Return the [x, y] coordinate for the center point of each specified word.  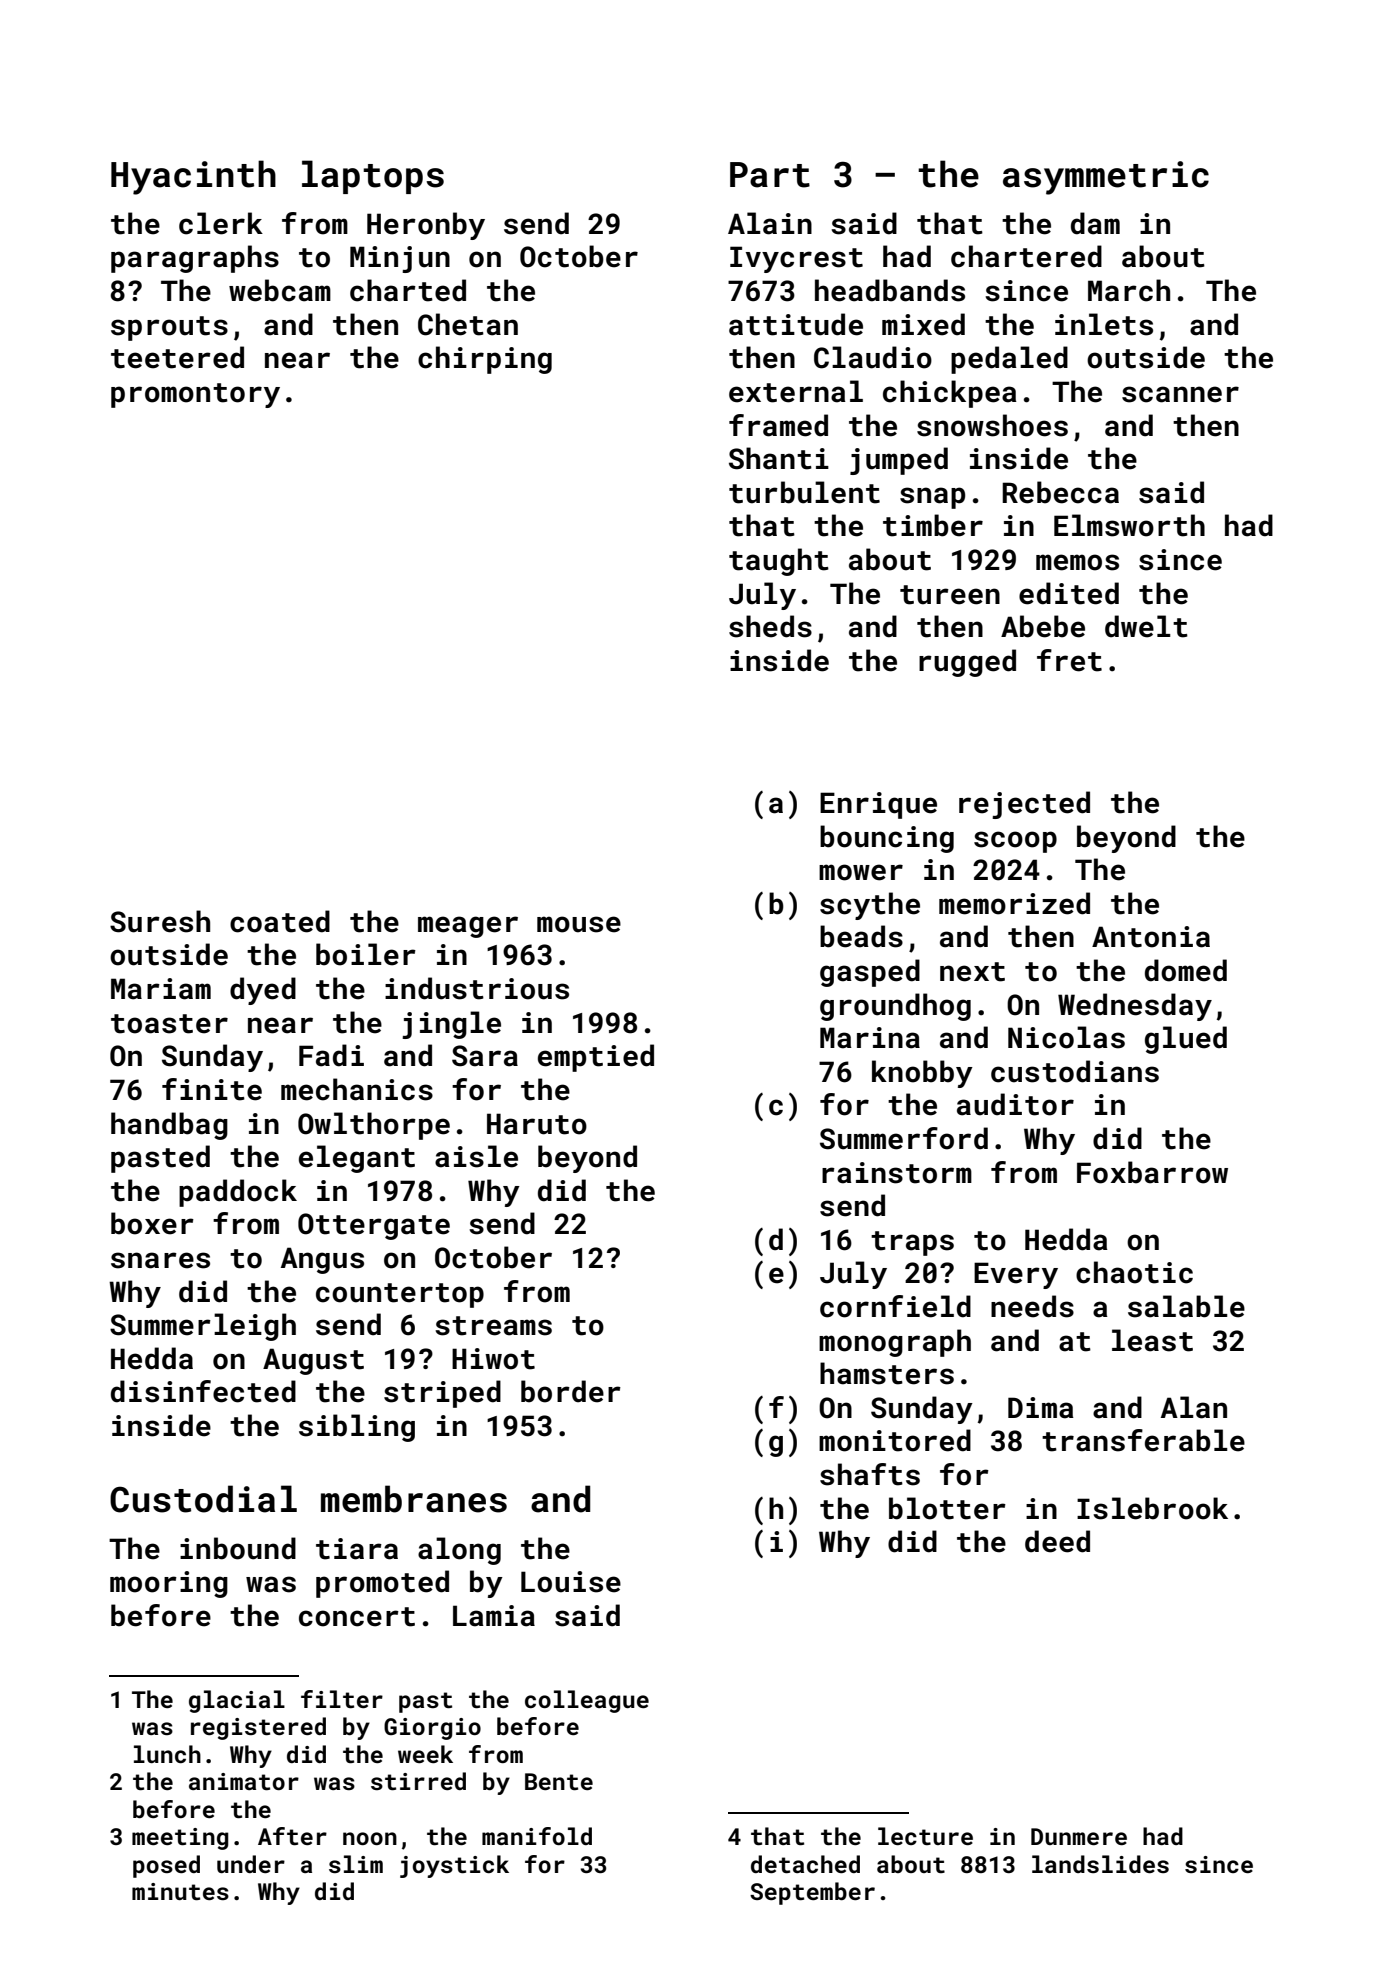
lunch [167, 1754]
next [972, 972]
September [812, 1893]
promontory [195, 395]
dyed [263, 991]
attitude [796, 324]
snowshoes [992, 425]
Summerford [904, 1138]
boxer [152, 1223]
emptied [596, 1058]
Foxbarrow [1152, 1172]
